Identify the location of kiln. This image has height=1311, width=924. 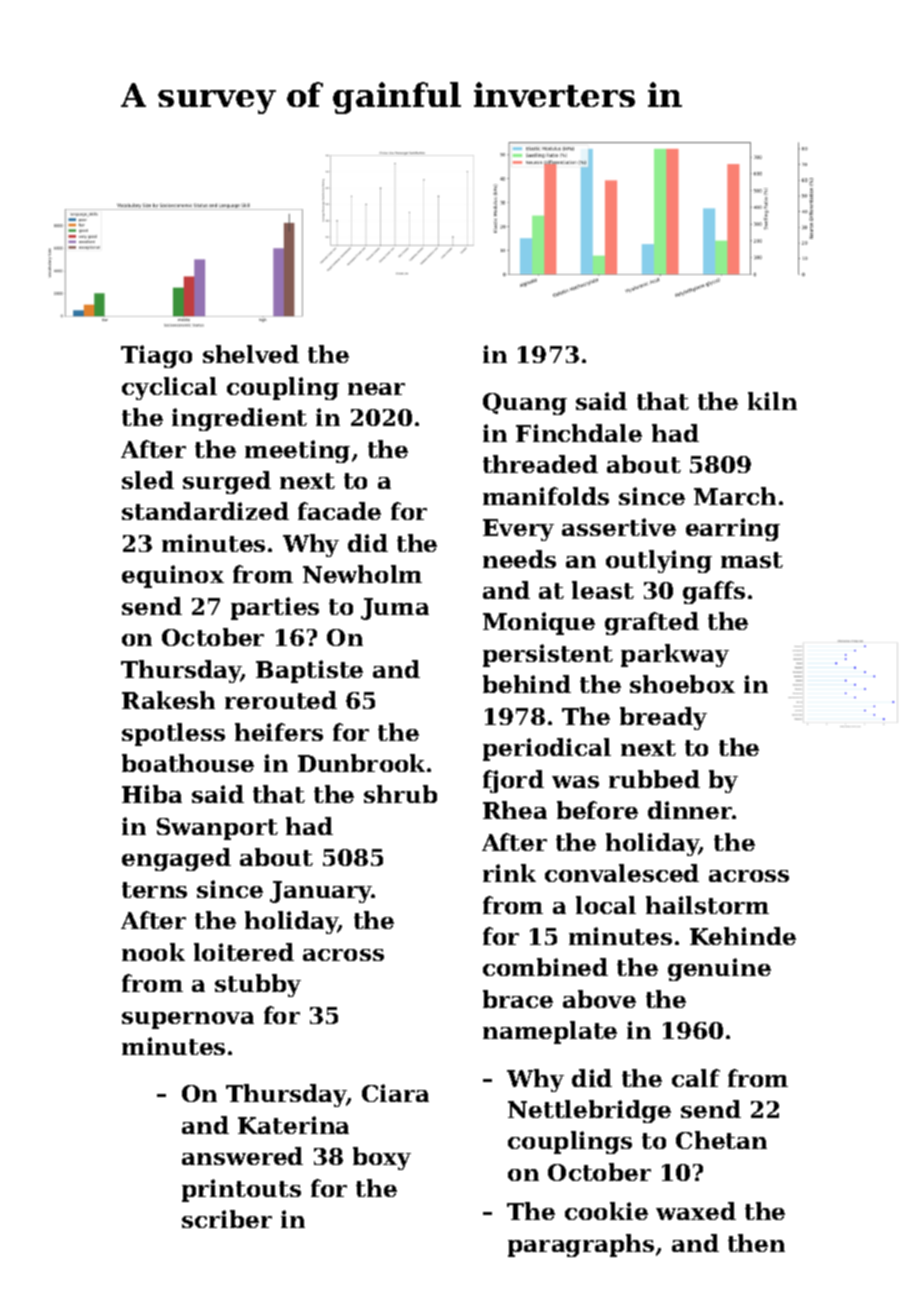
(772, 401).
